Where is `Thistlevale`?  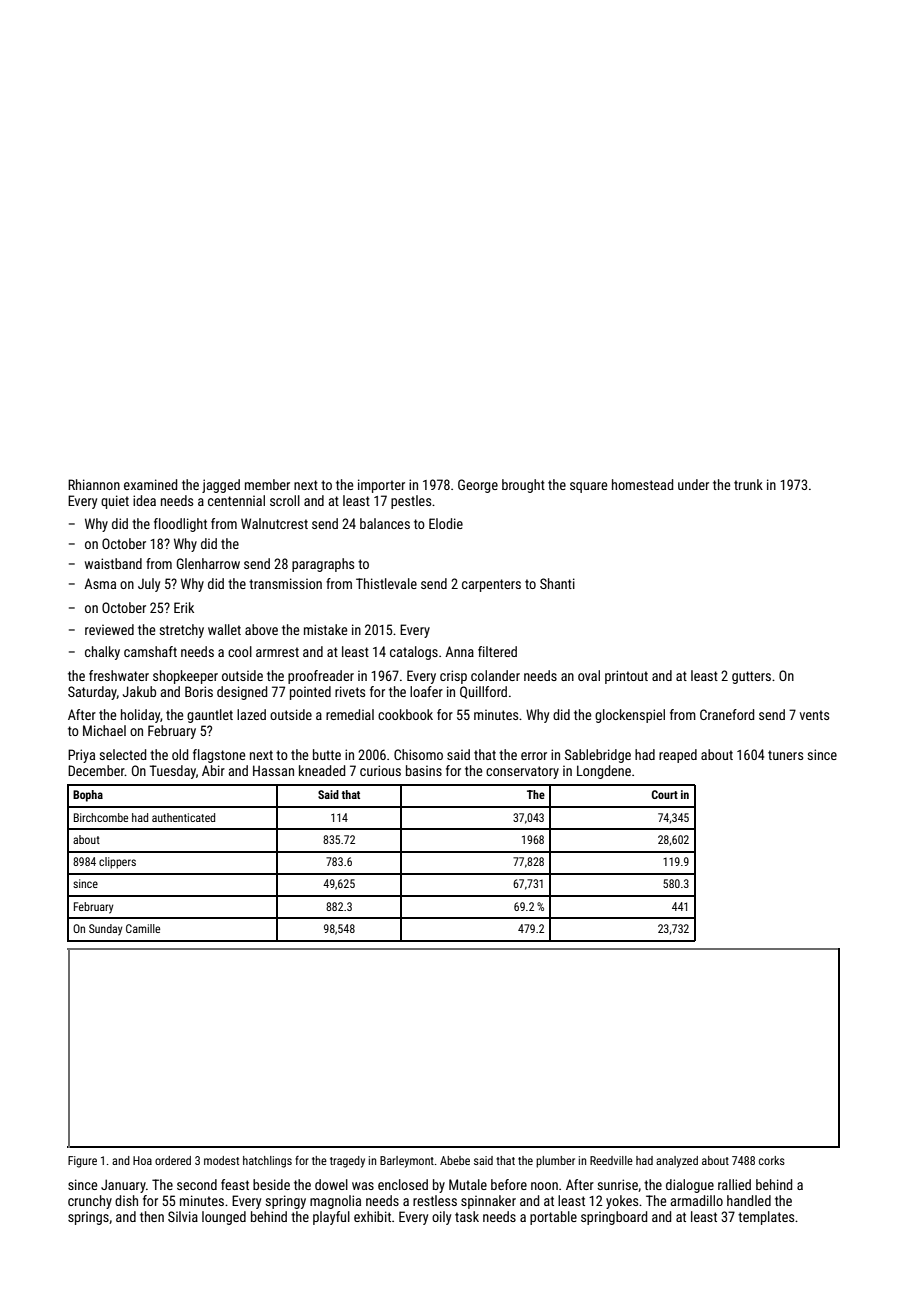 Thistlevale is located at coordinates (386, 583).
